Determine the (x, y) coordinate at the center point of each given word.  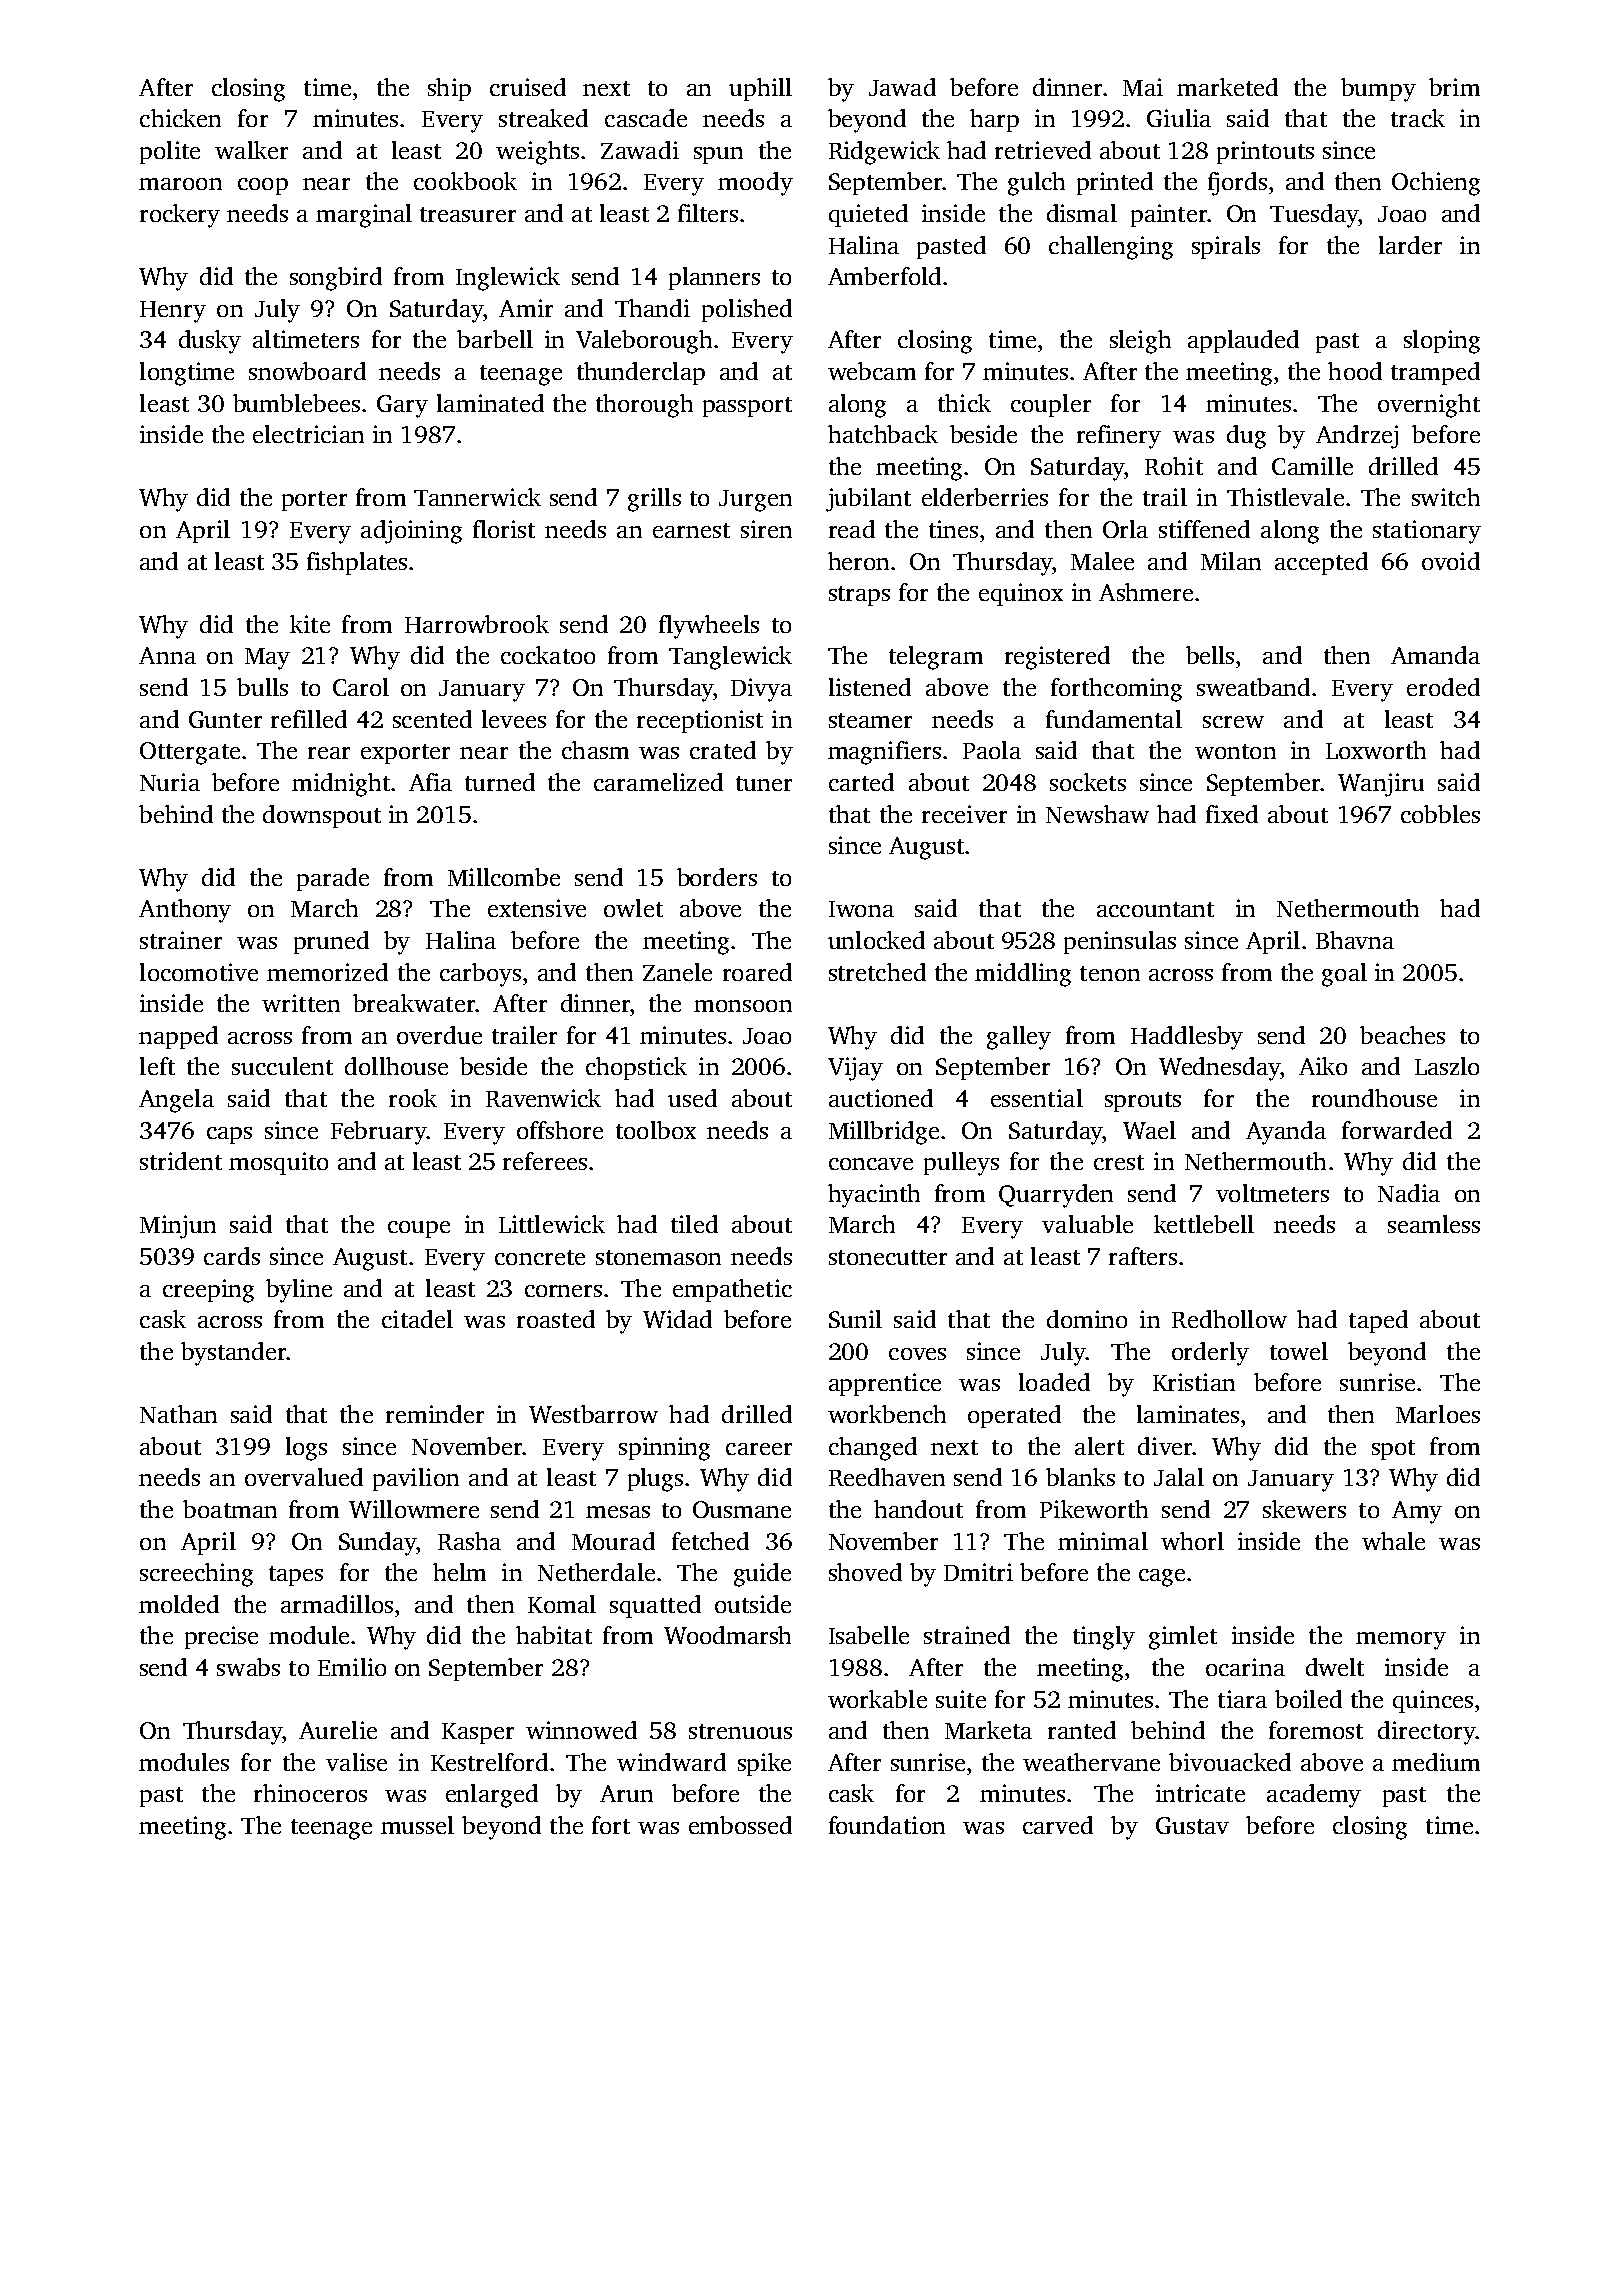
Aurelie (338, 1730)
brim (1454, 87)
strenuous (740, 1731)
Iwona (861, 909)
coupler (1051, 405)
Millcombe (504, 877)
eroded (1443, 687)
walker (251, 150)
